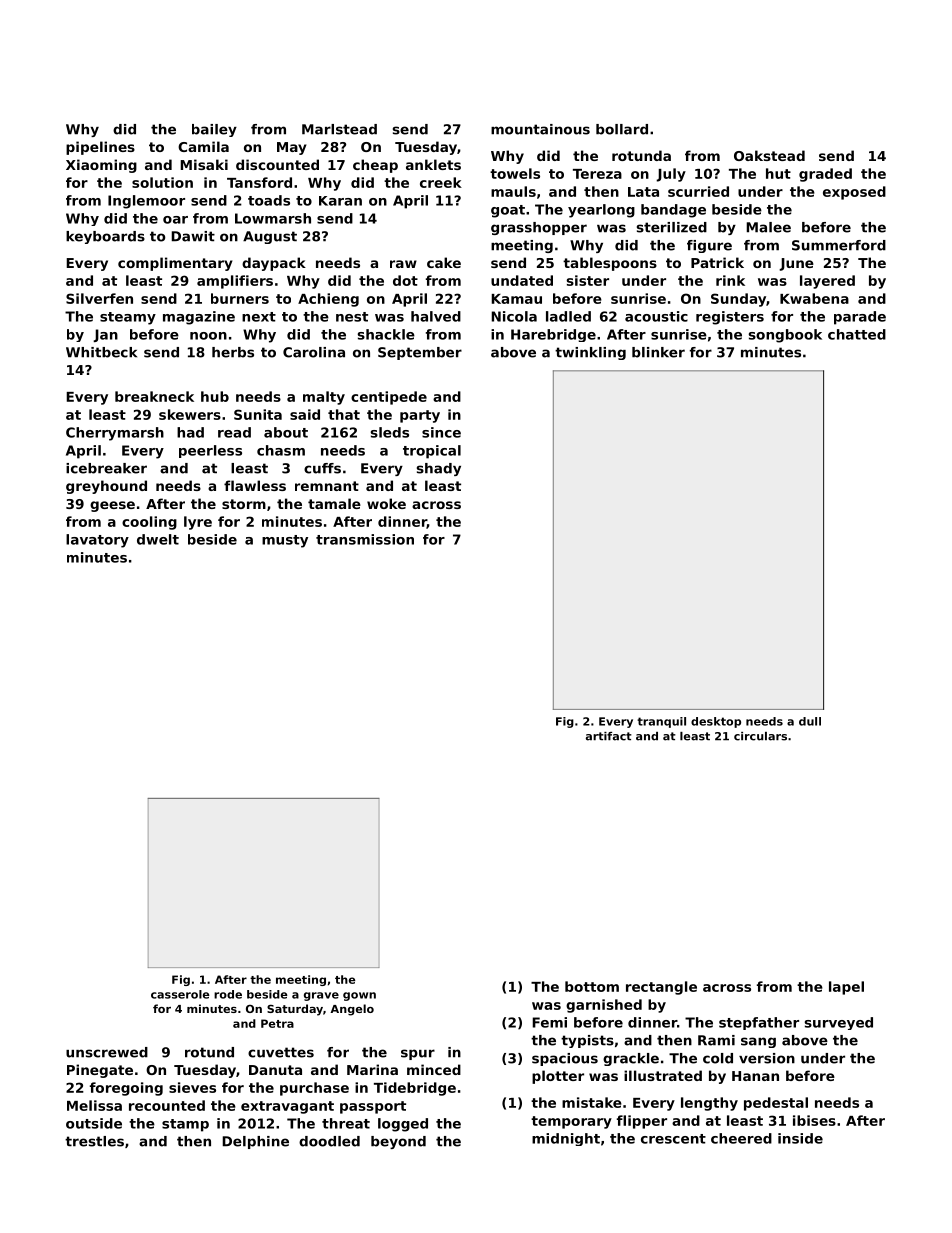 This document has height=1233, width=952. Describe the element at coordinates (760, 736) in the document. I see `circulars` at that location.
